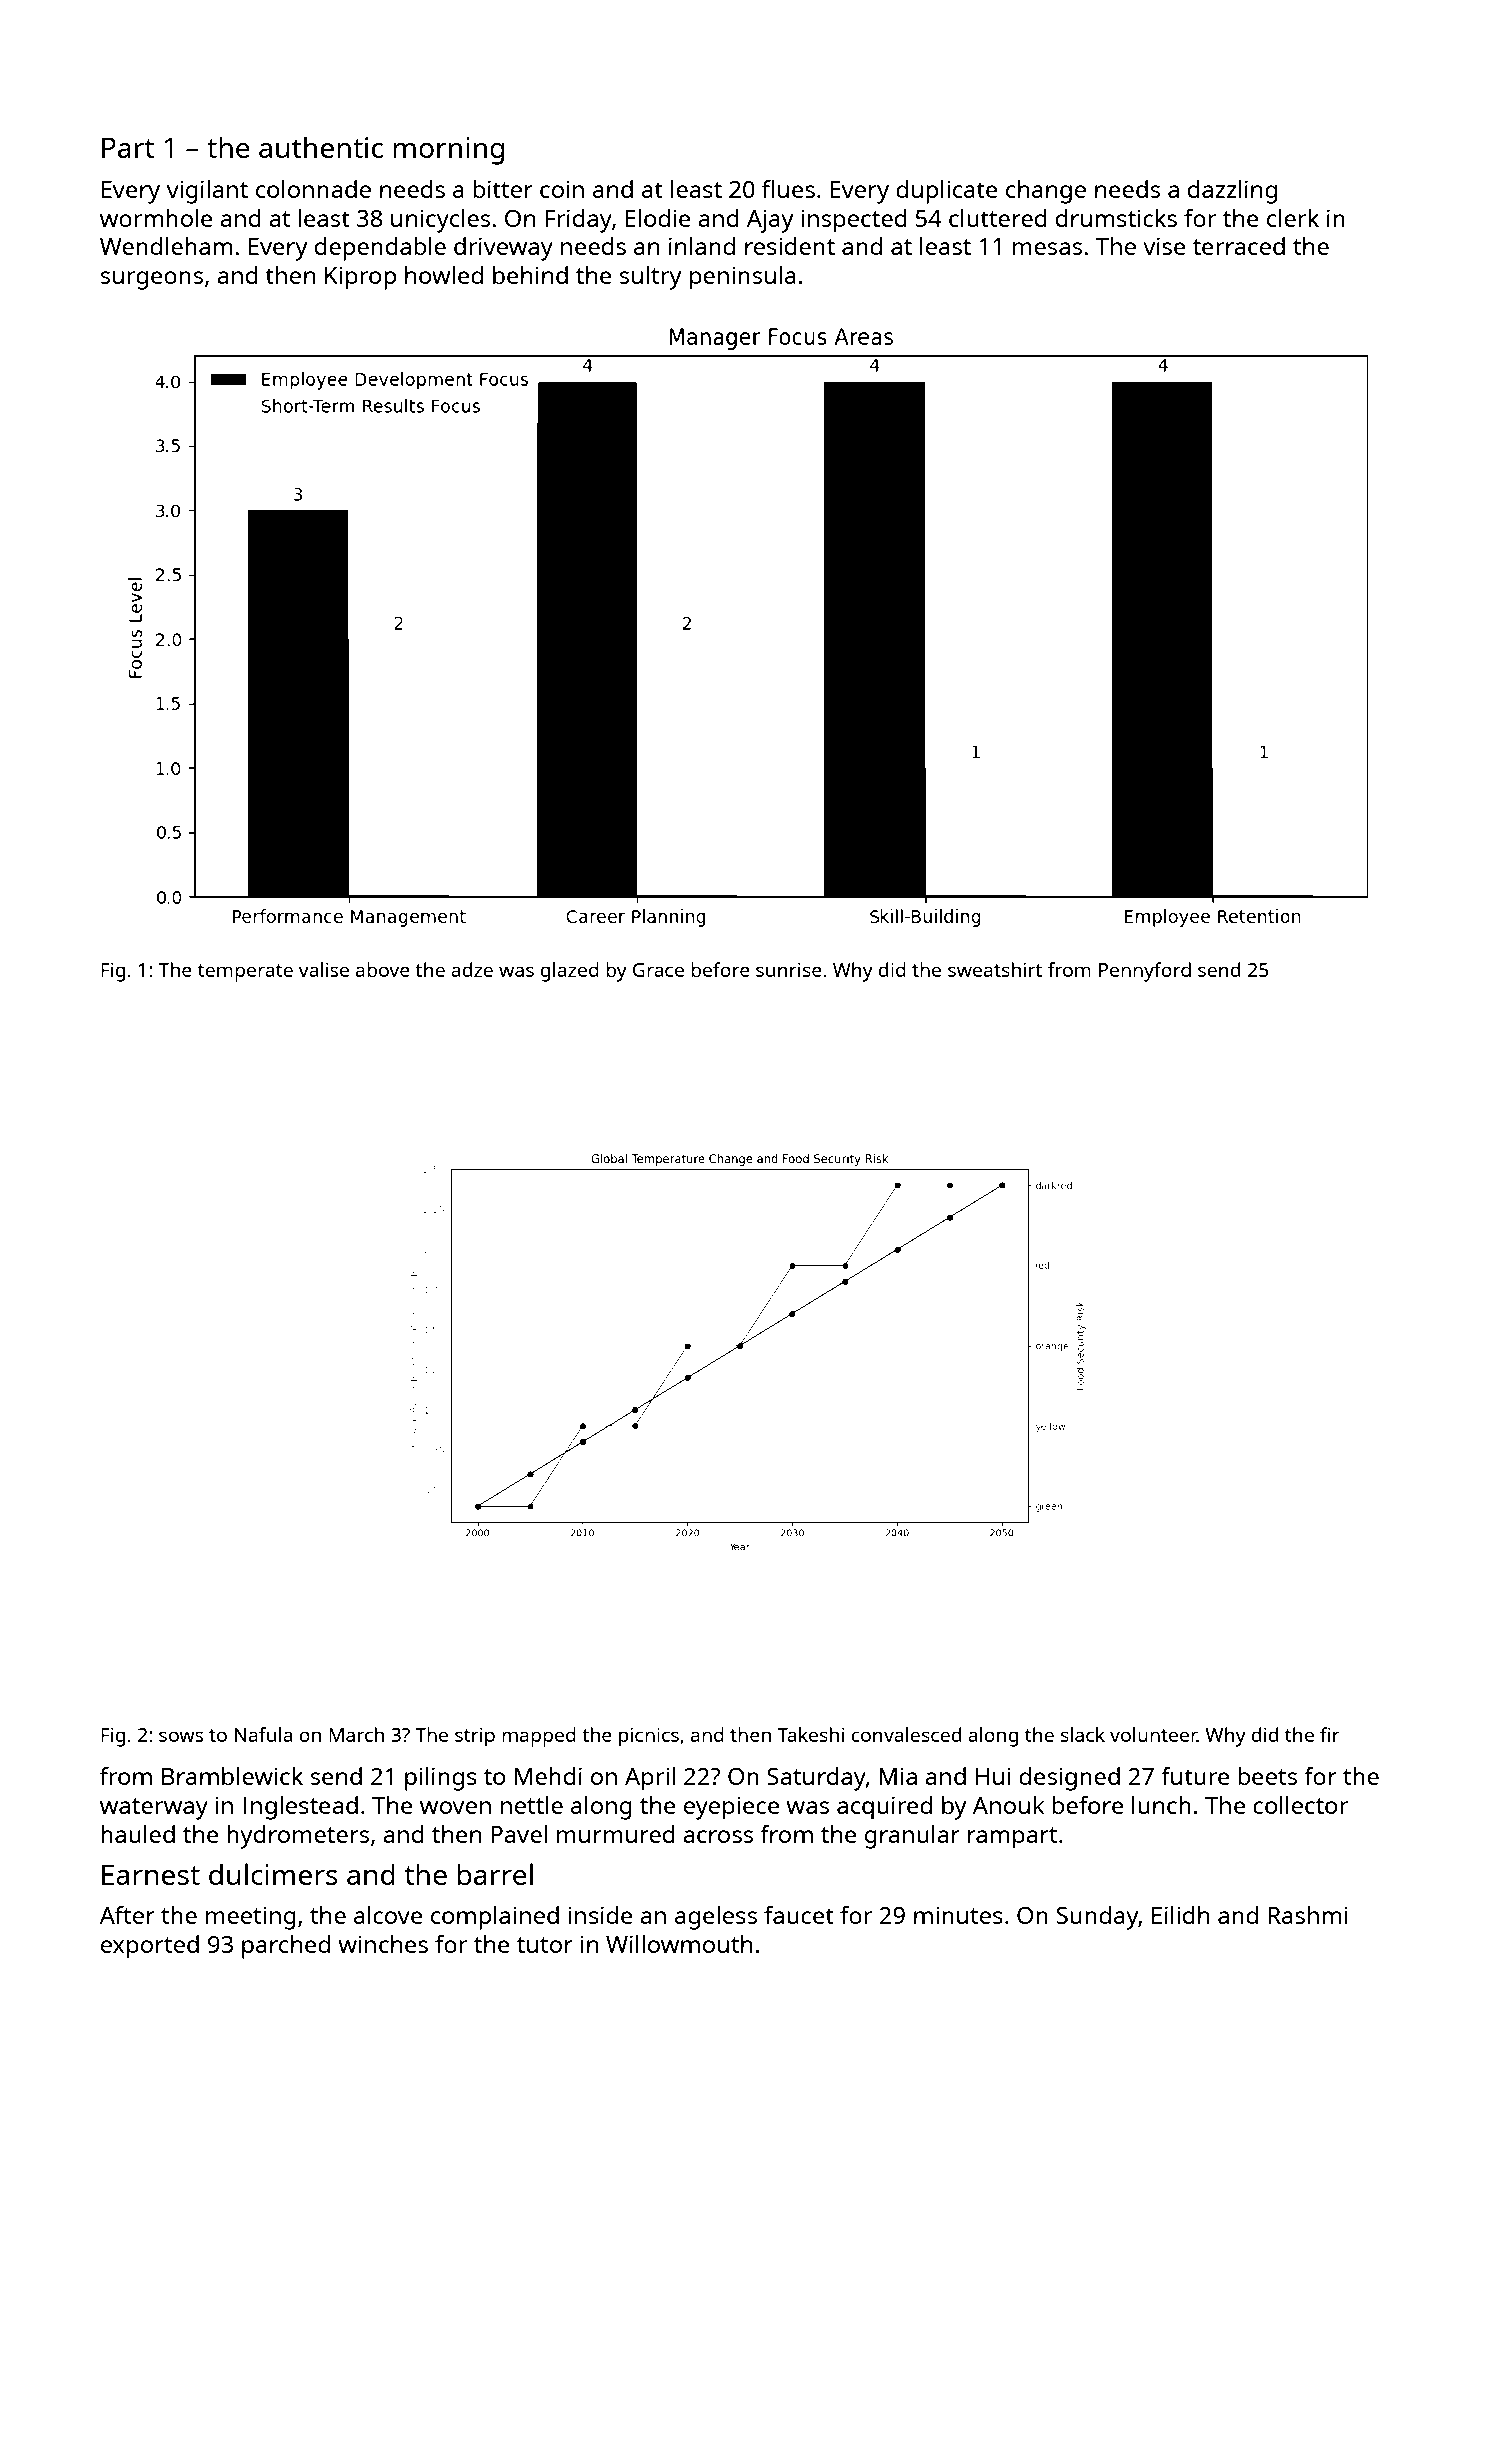 This screenshot has height=2464, width=1496. What do you see at coordinates (181, 1736) in the screenshot?
I see `sows` at bounding box center [181, 1736].
